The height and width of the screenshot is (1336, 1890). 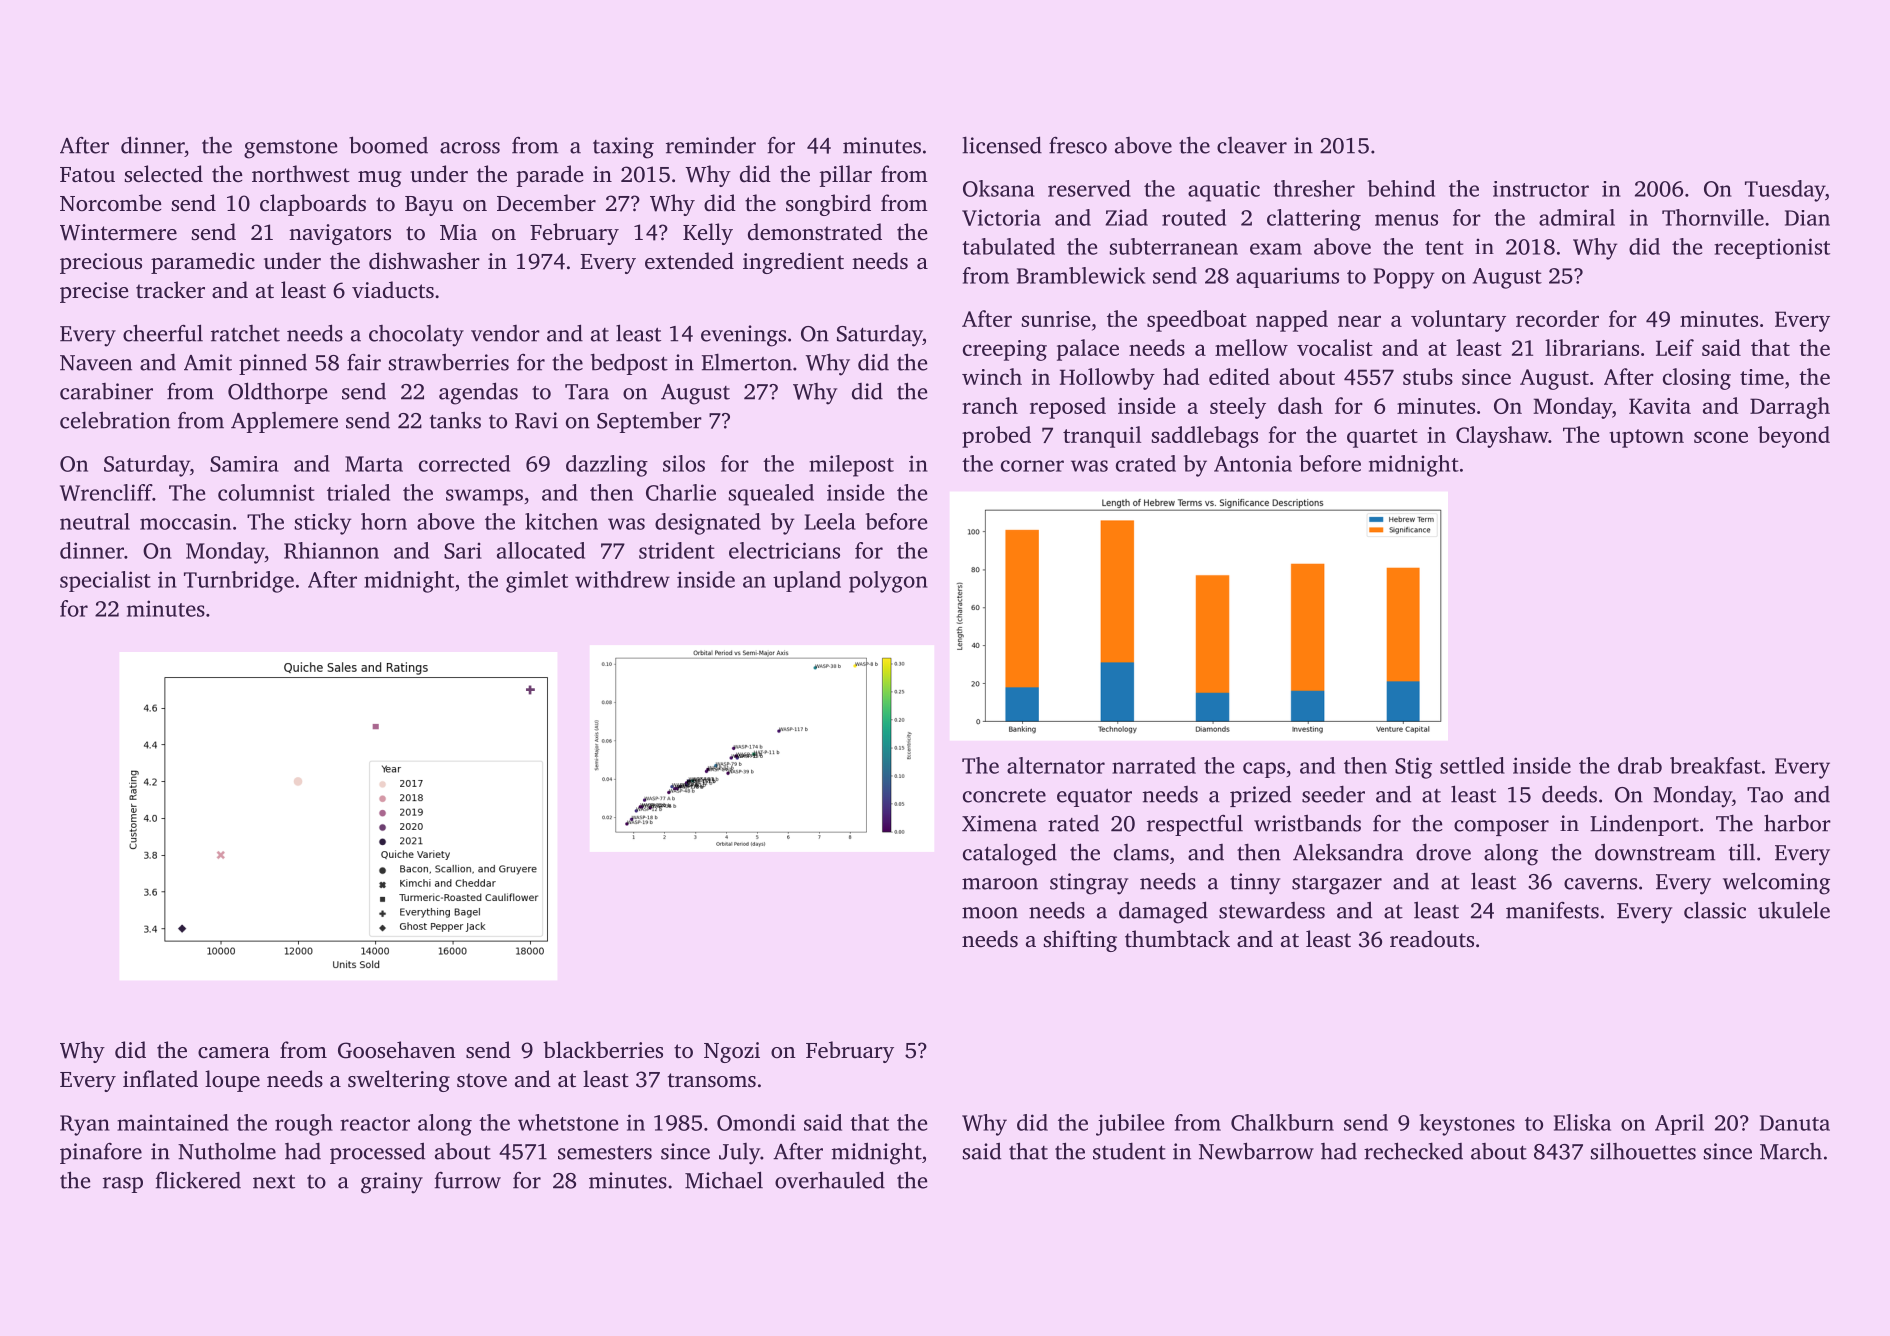 I want to click on tabulated, so click(x=1008, y=246).
